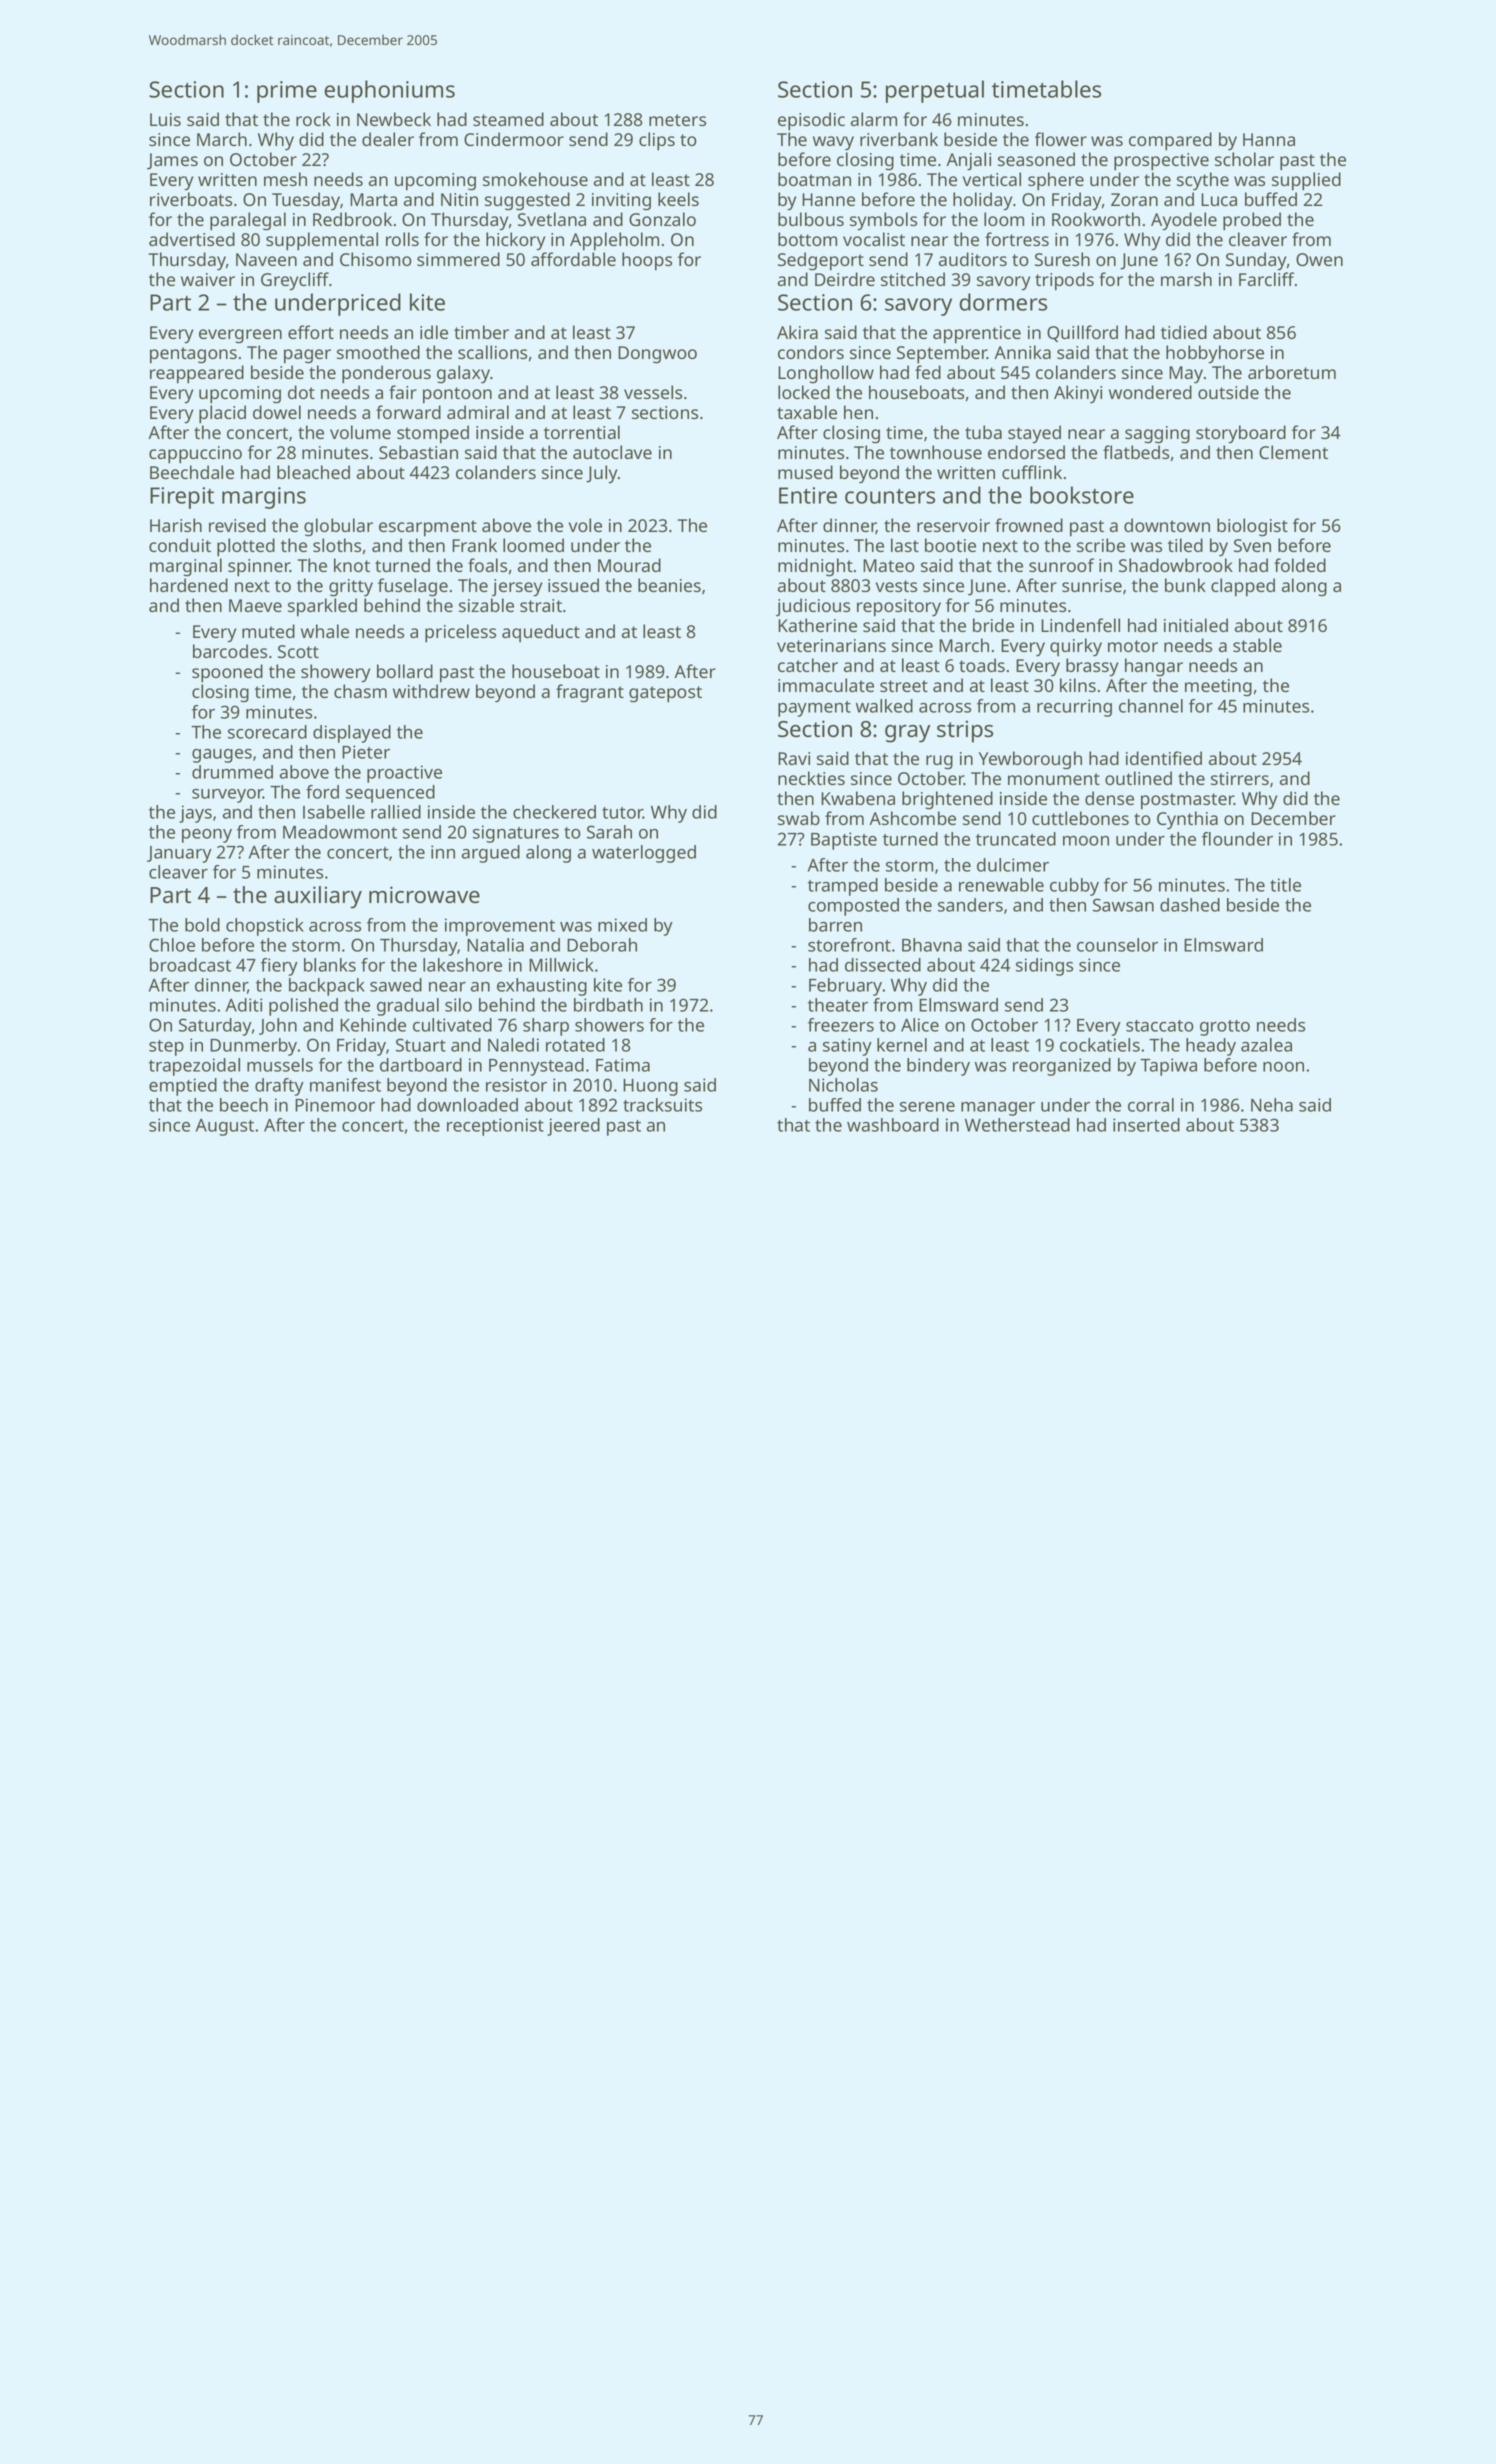  What do you see at coordinates (195, 455) in the image?
I see `cappuccino` at bounding box center [195, 455].
